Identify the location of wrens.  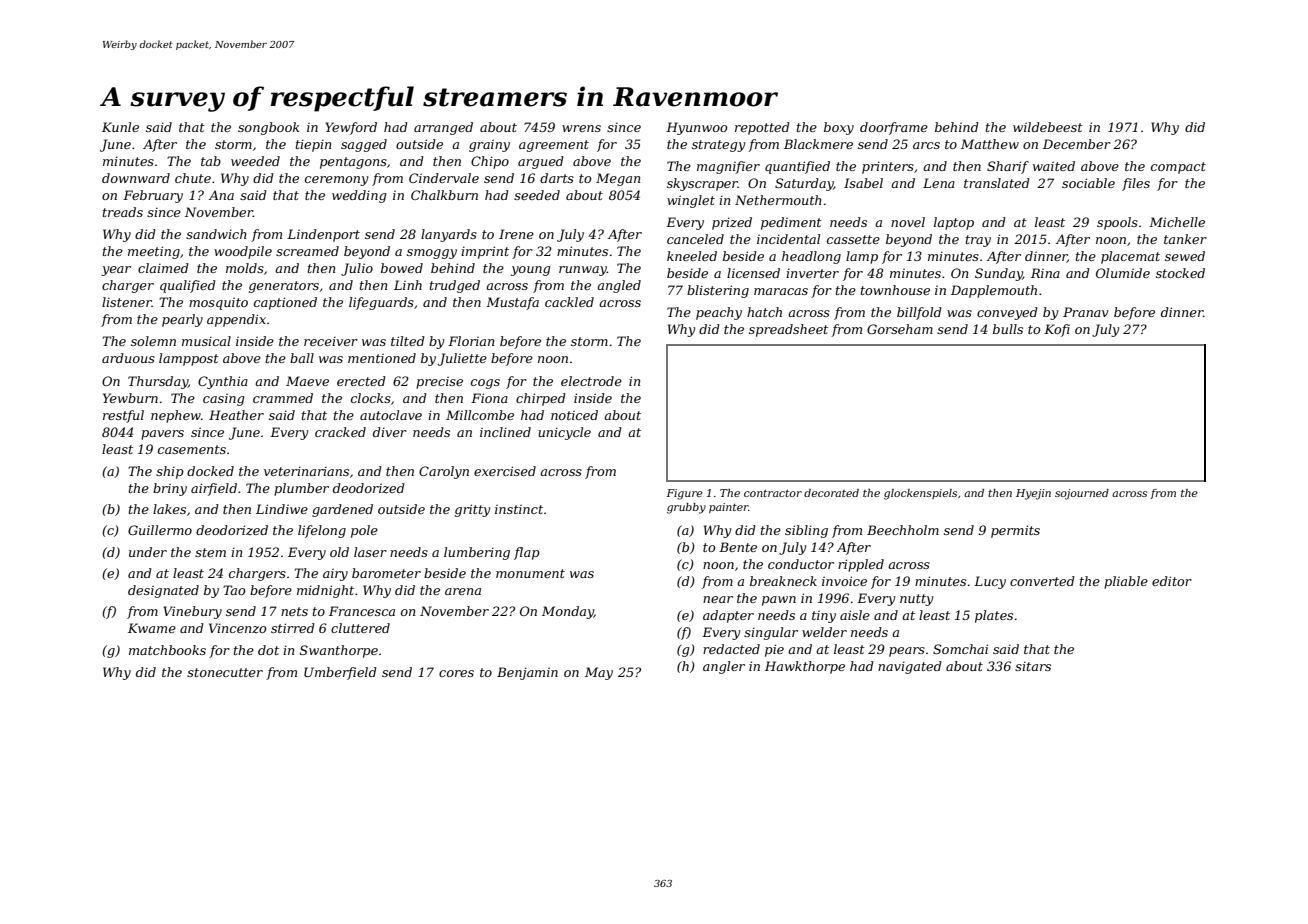
(581, 128).
